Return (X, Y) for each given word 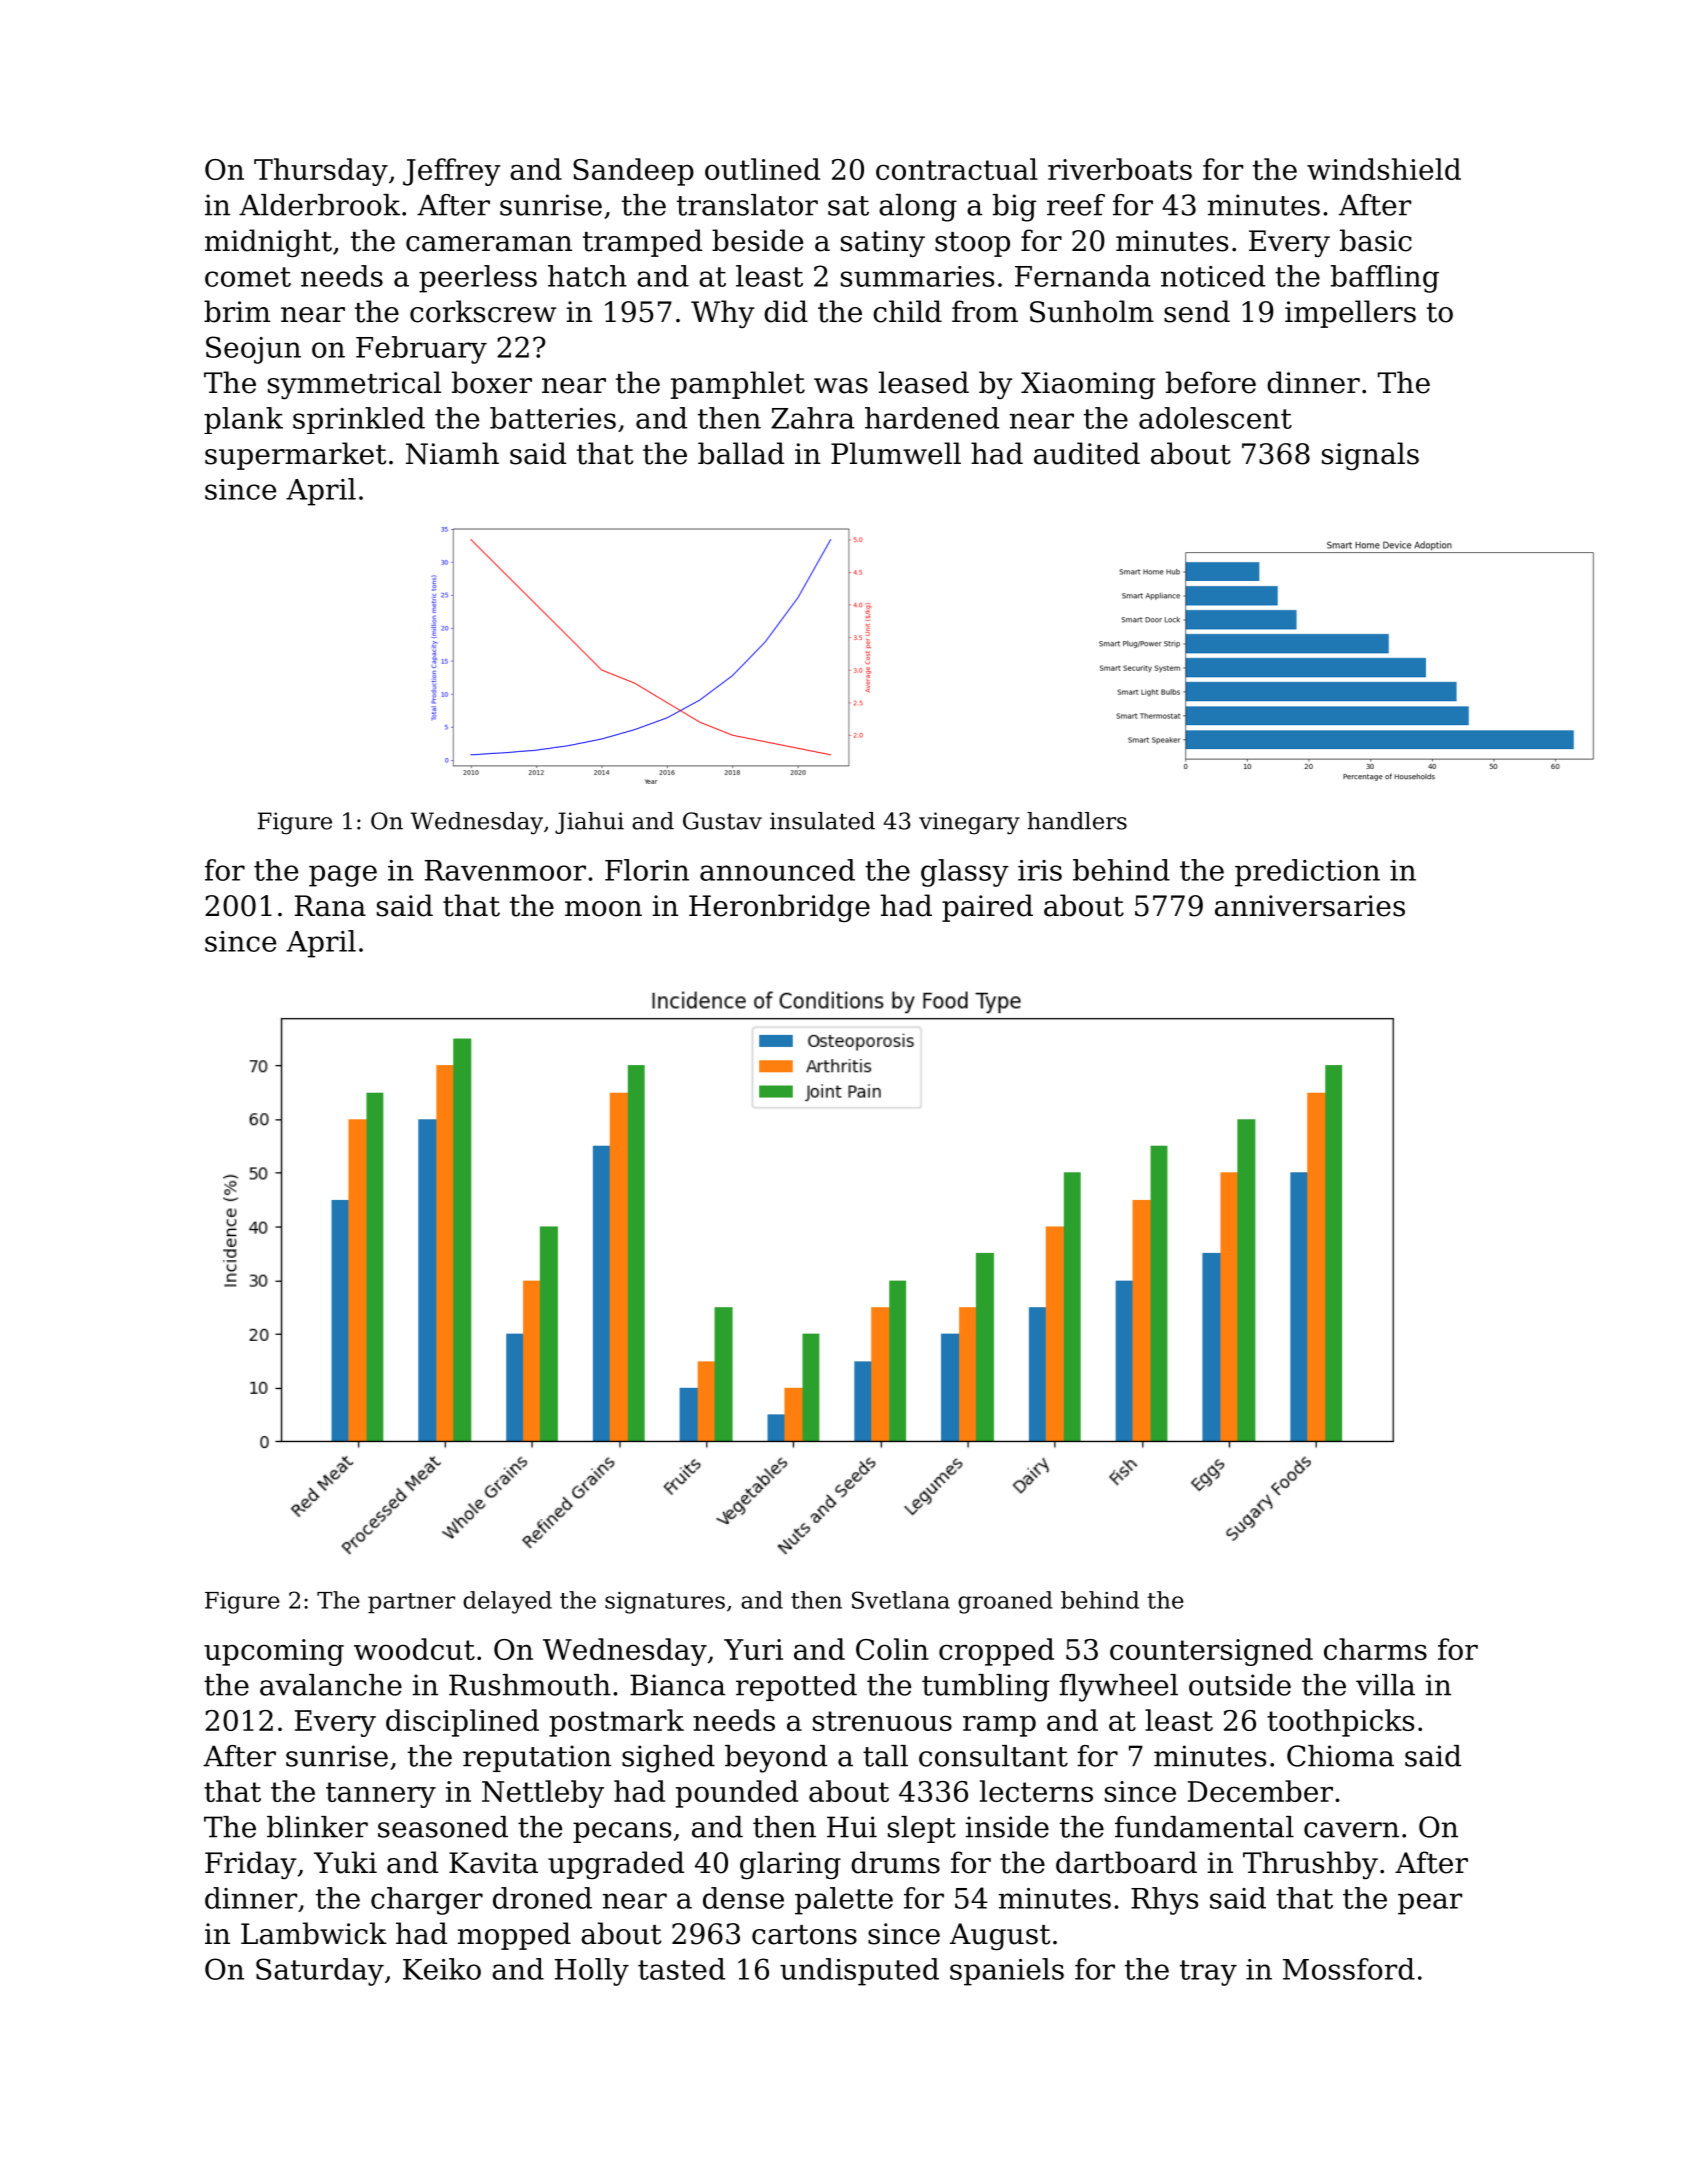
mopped (514, 1936)
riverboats (1120, 169)
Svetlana (901, 1600)
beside (757, 240)
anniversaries (1310, 906)
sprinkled (359, 420)
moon (603, 909)
